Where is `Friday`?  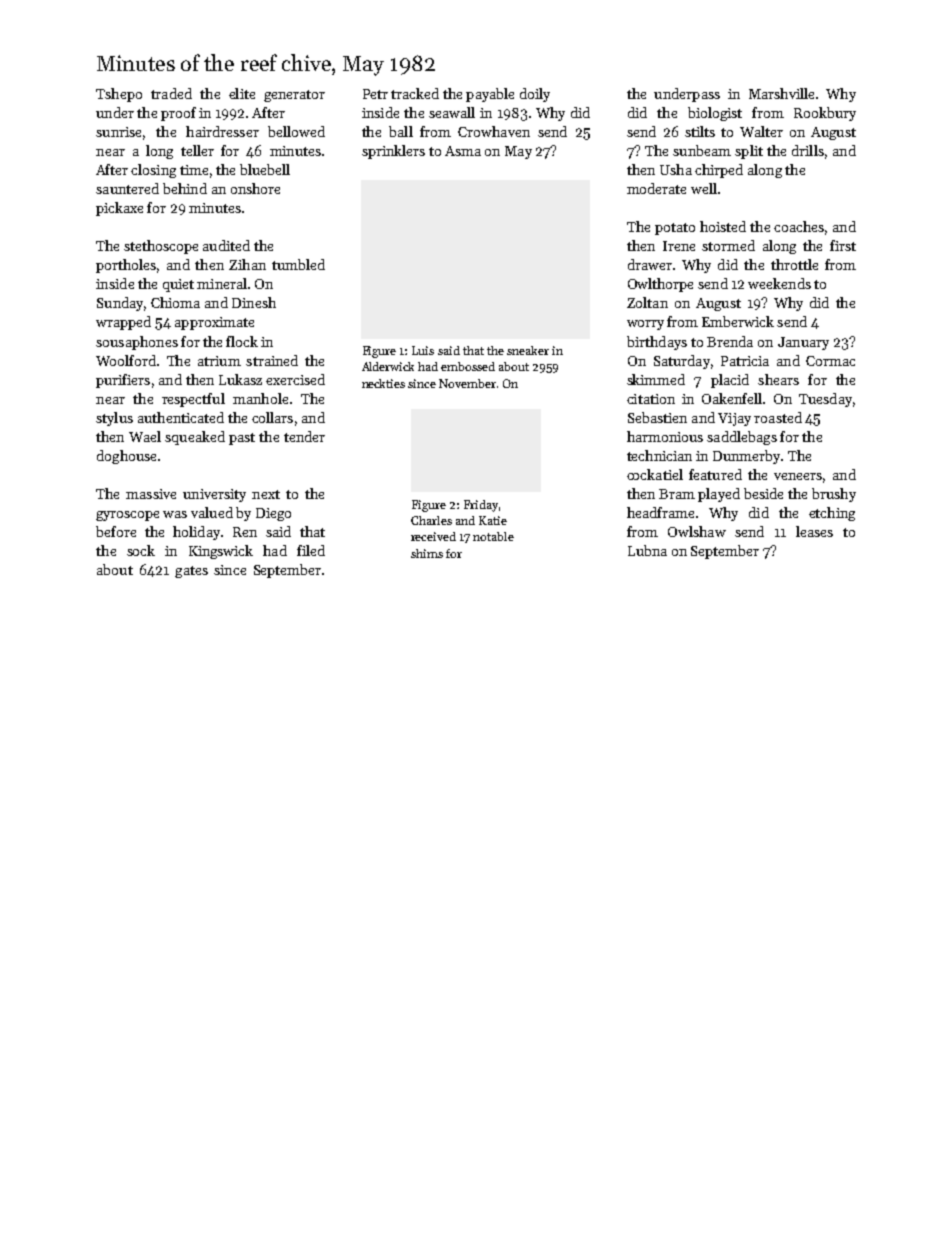 Friday is located at coordinates (481, 506).
